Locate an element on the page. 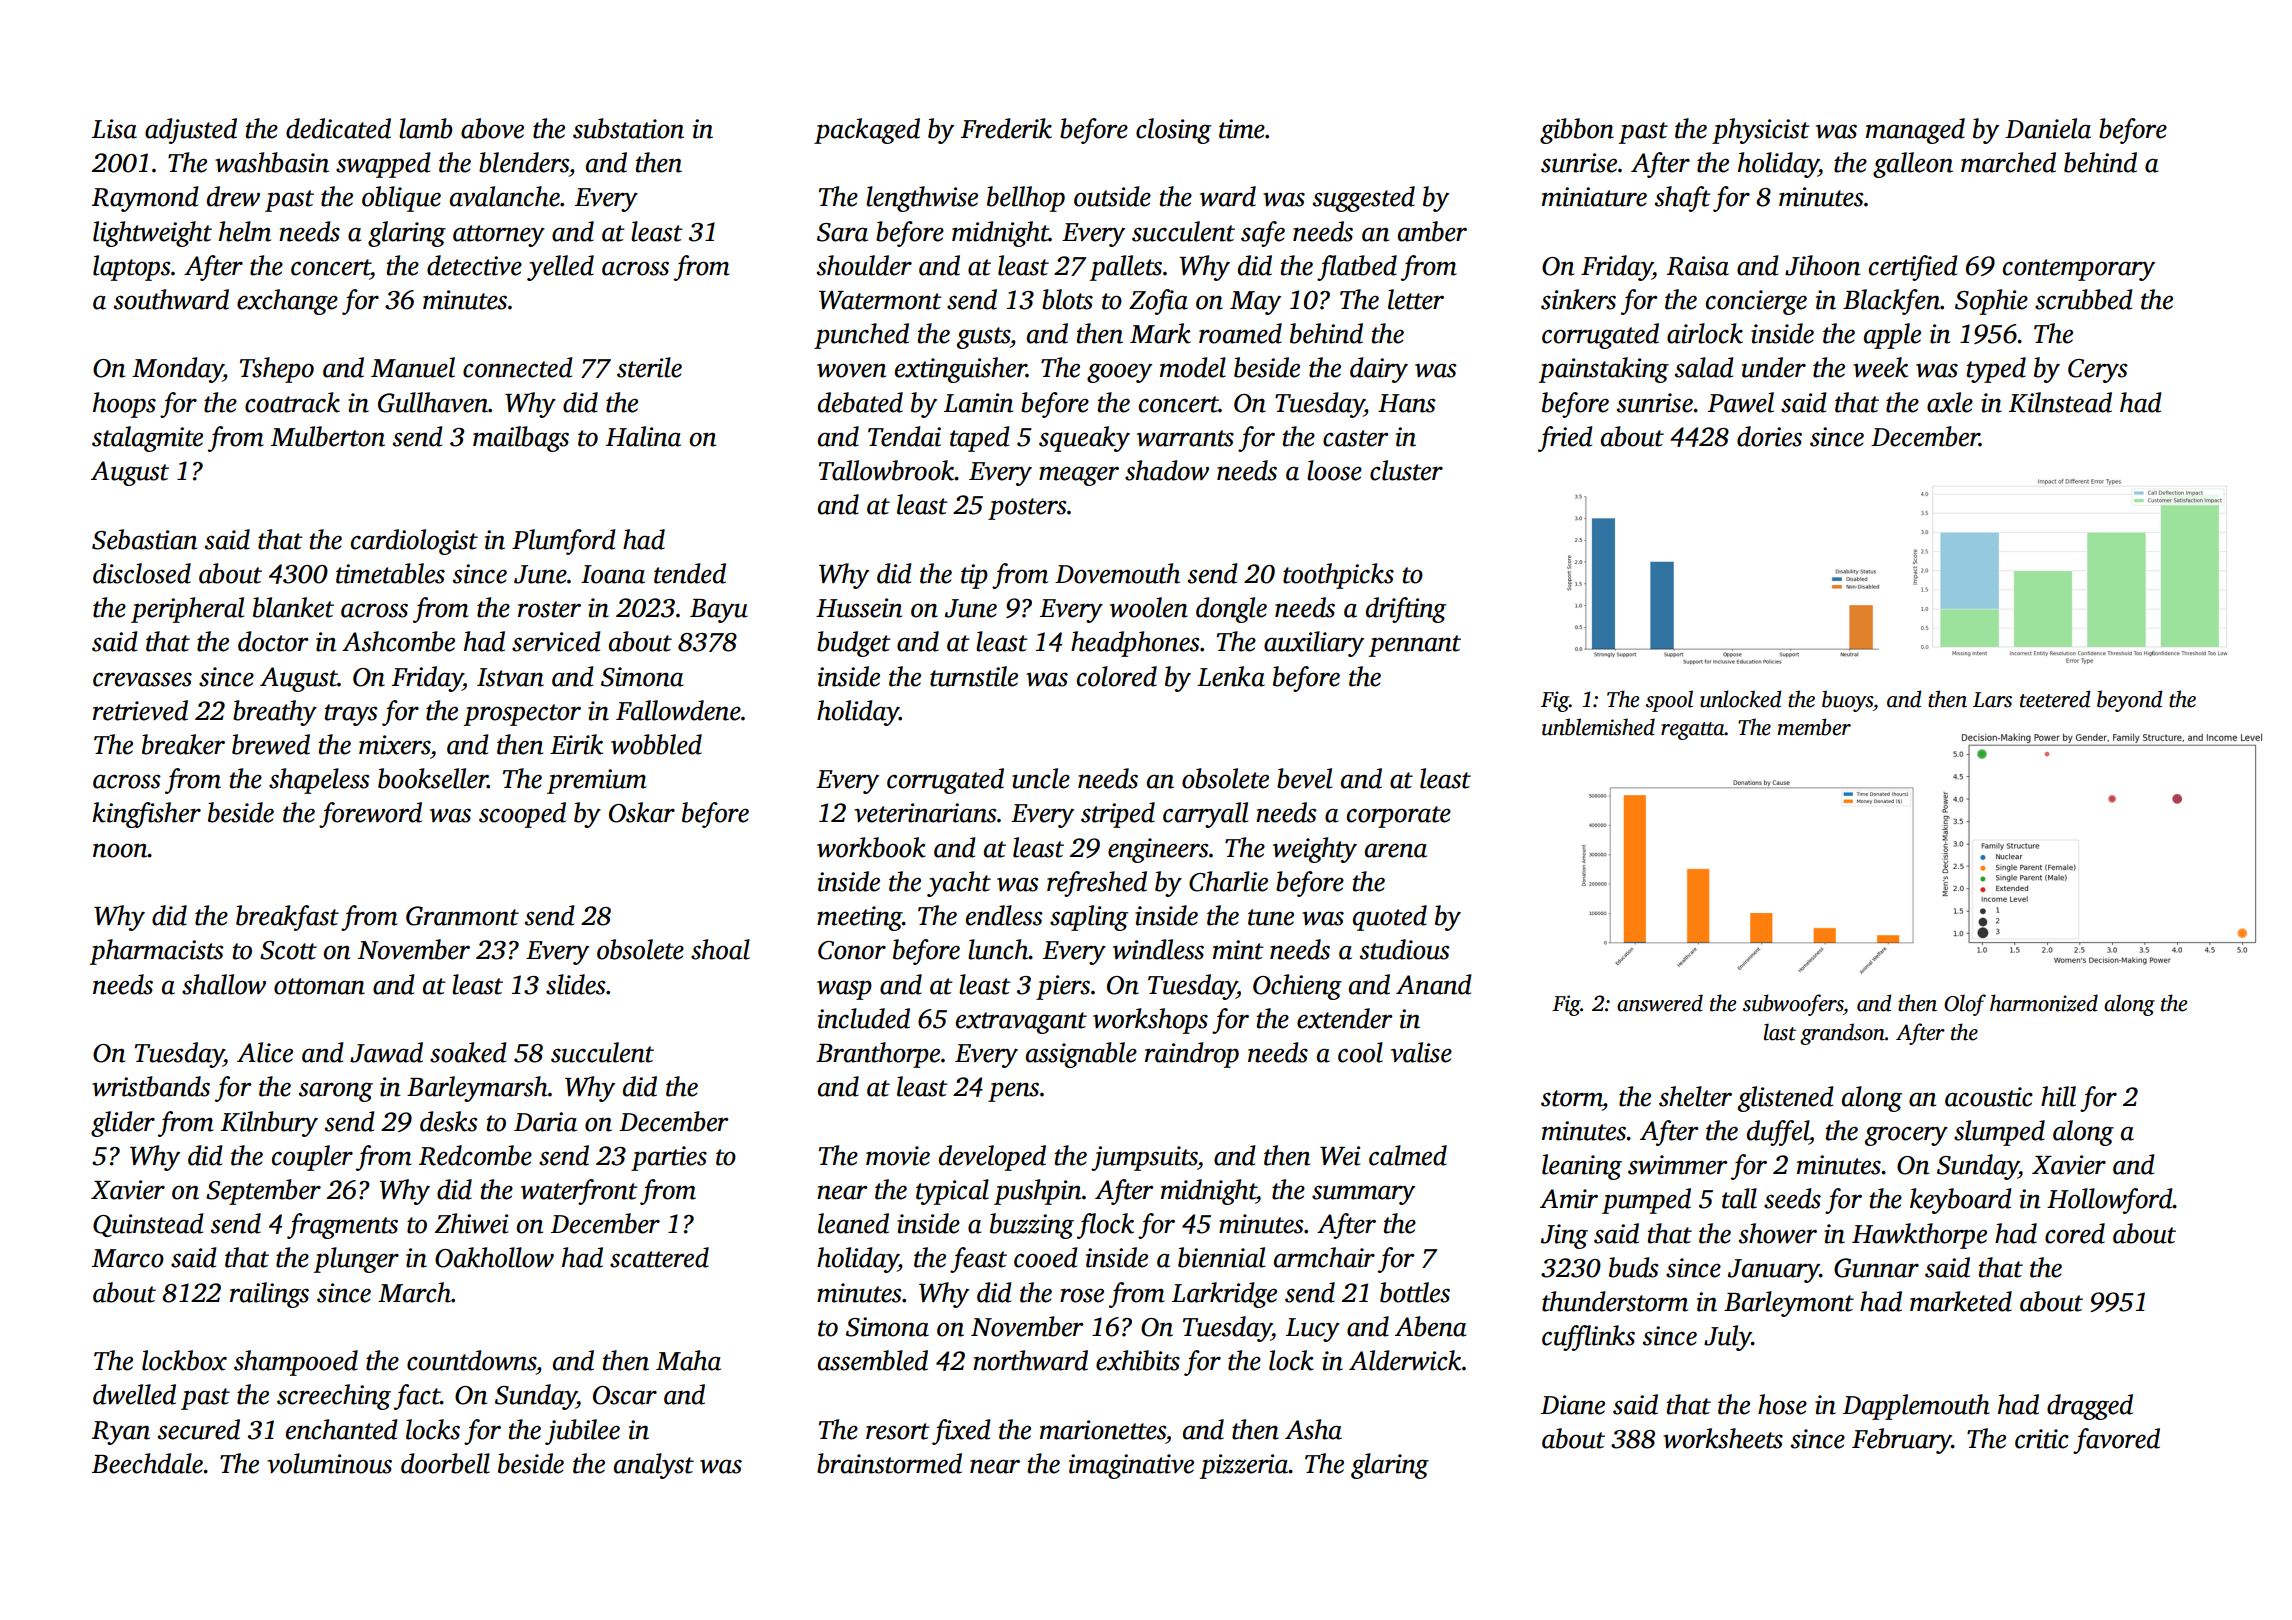 This page has width=2292, height=1620. cardiologist is located at coordinates (414, 542).
